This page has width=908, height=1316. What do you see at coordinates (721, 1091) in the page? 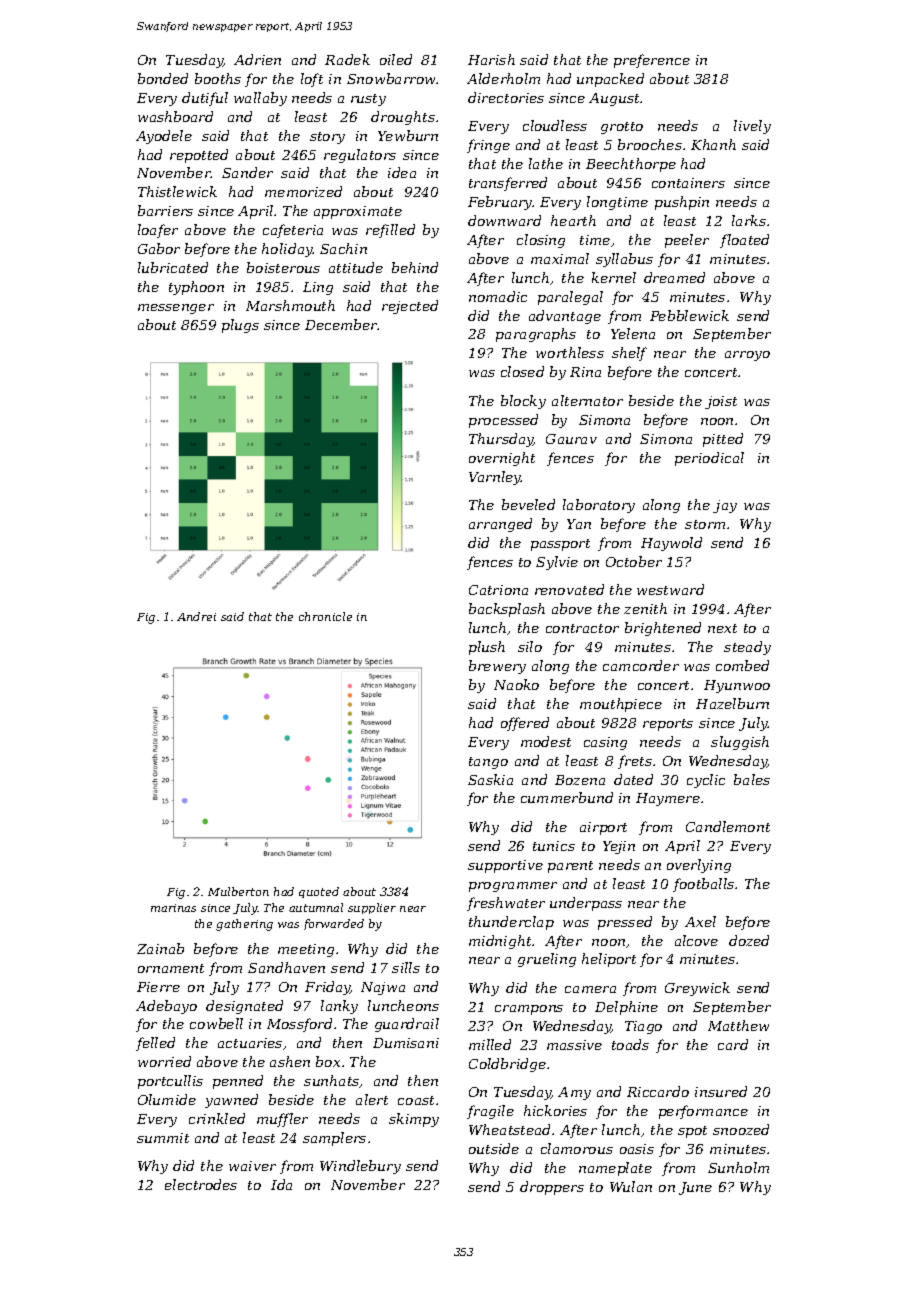
I see `insured` at bounding box center [721, 1091].
